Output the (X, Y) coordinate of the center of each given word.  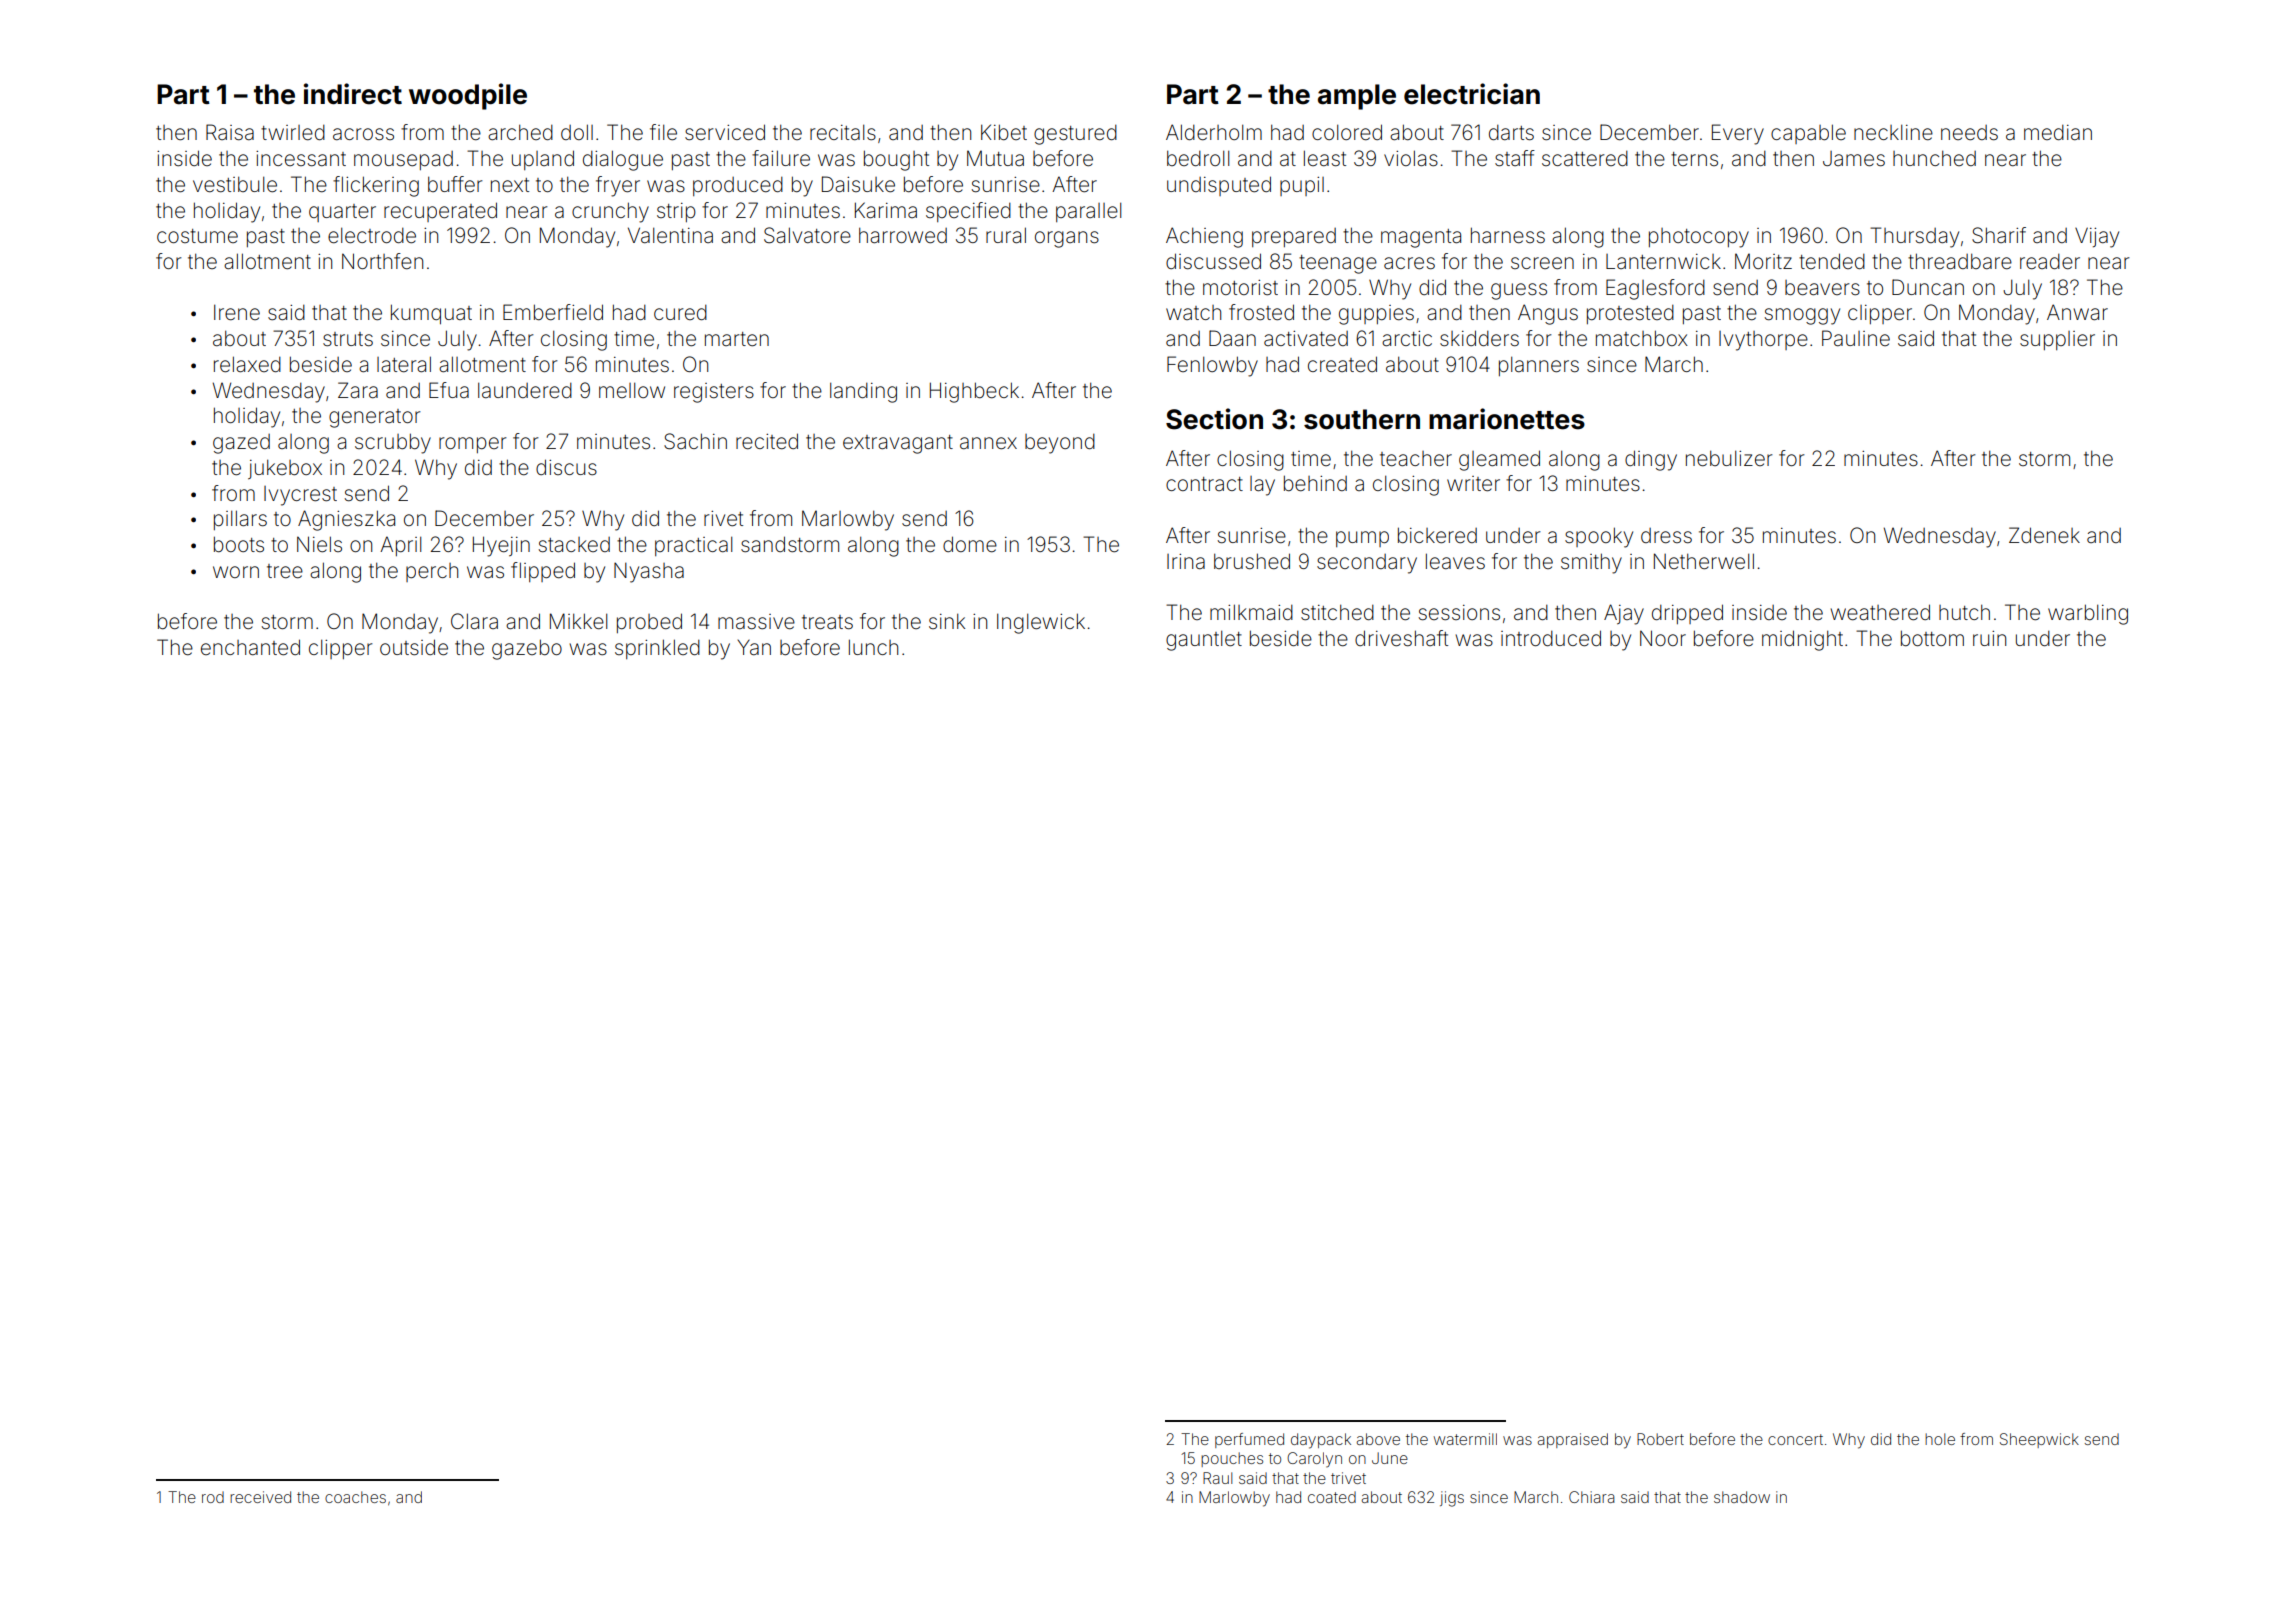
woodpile (468, 96)
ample (1357, 97)
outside (414, 647)
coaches (355, 1497)
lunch (873, 647)
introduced (1551, 638)
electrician (1472, 94)
